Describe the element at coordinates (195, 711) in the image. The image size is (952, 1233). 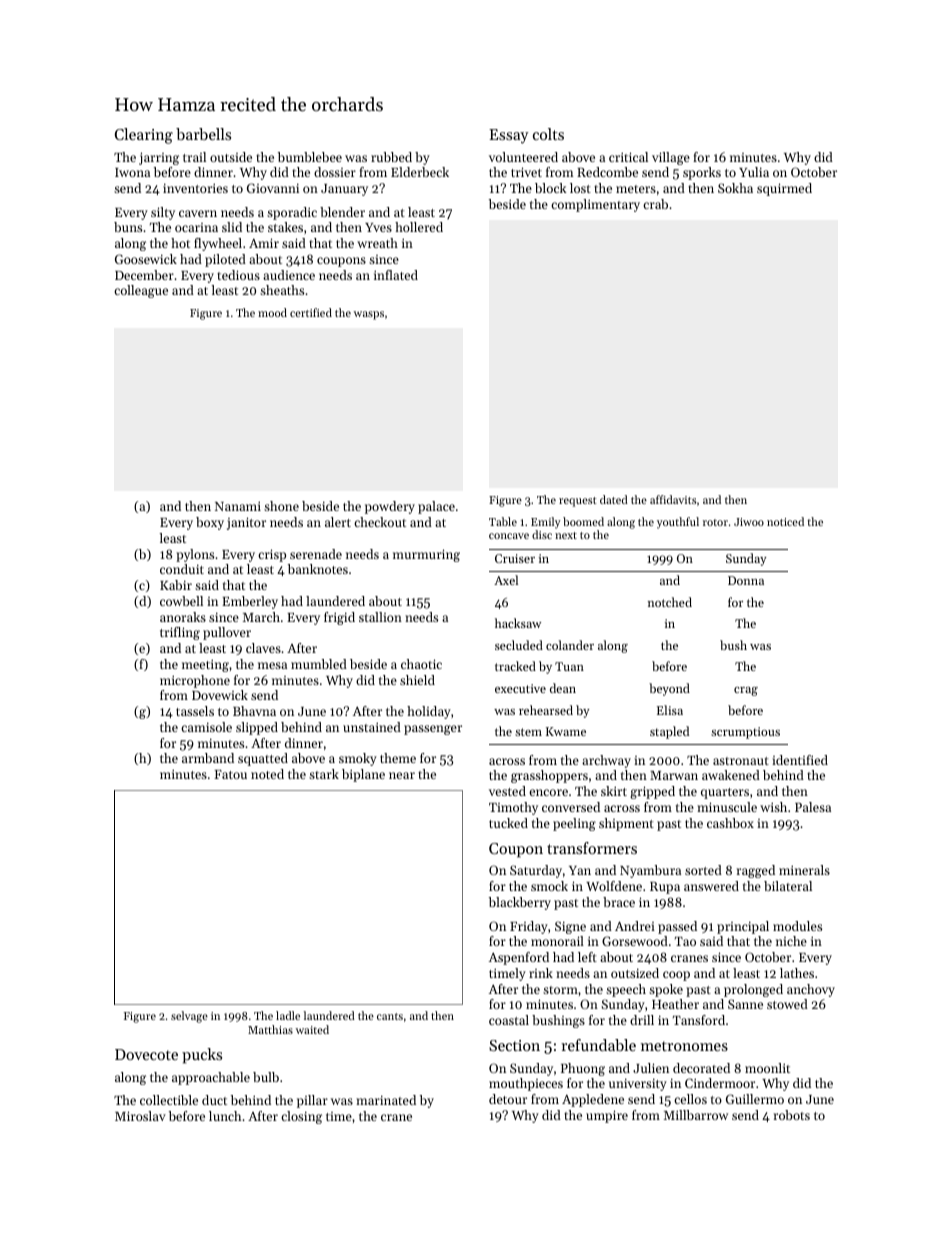
I see `tassels` at that location.
